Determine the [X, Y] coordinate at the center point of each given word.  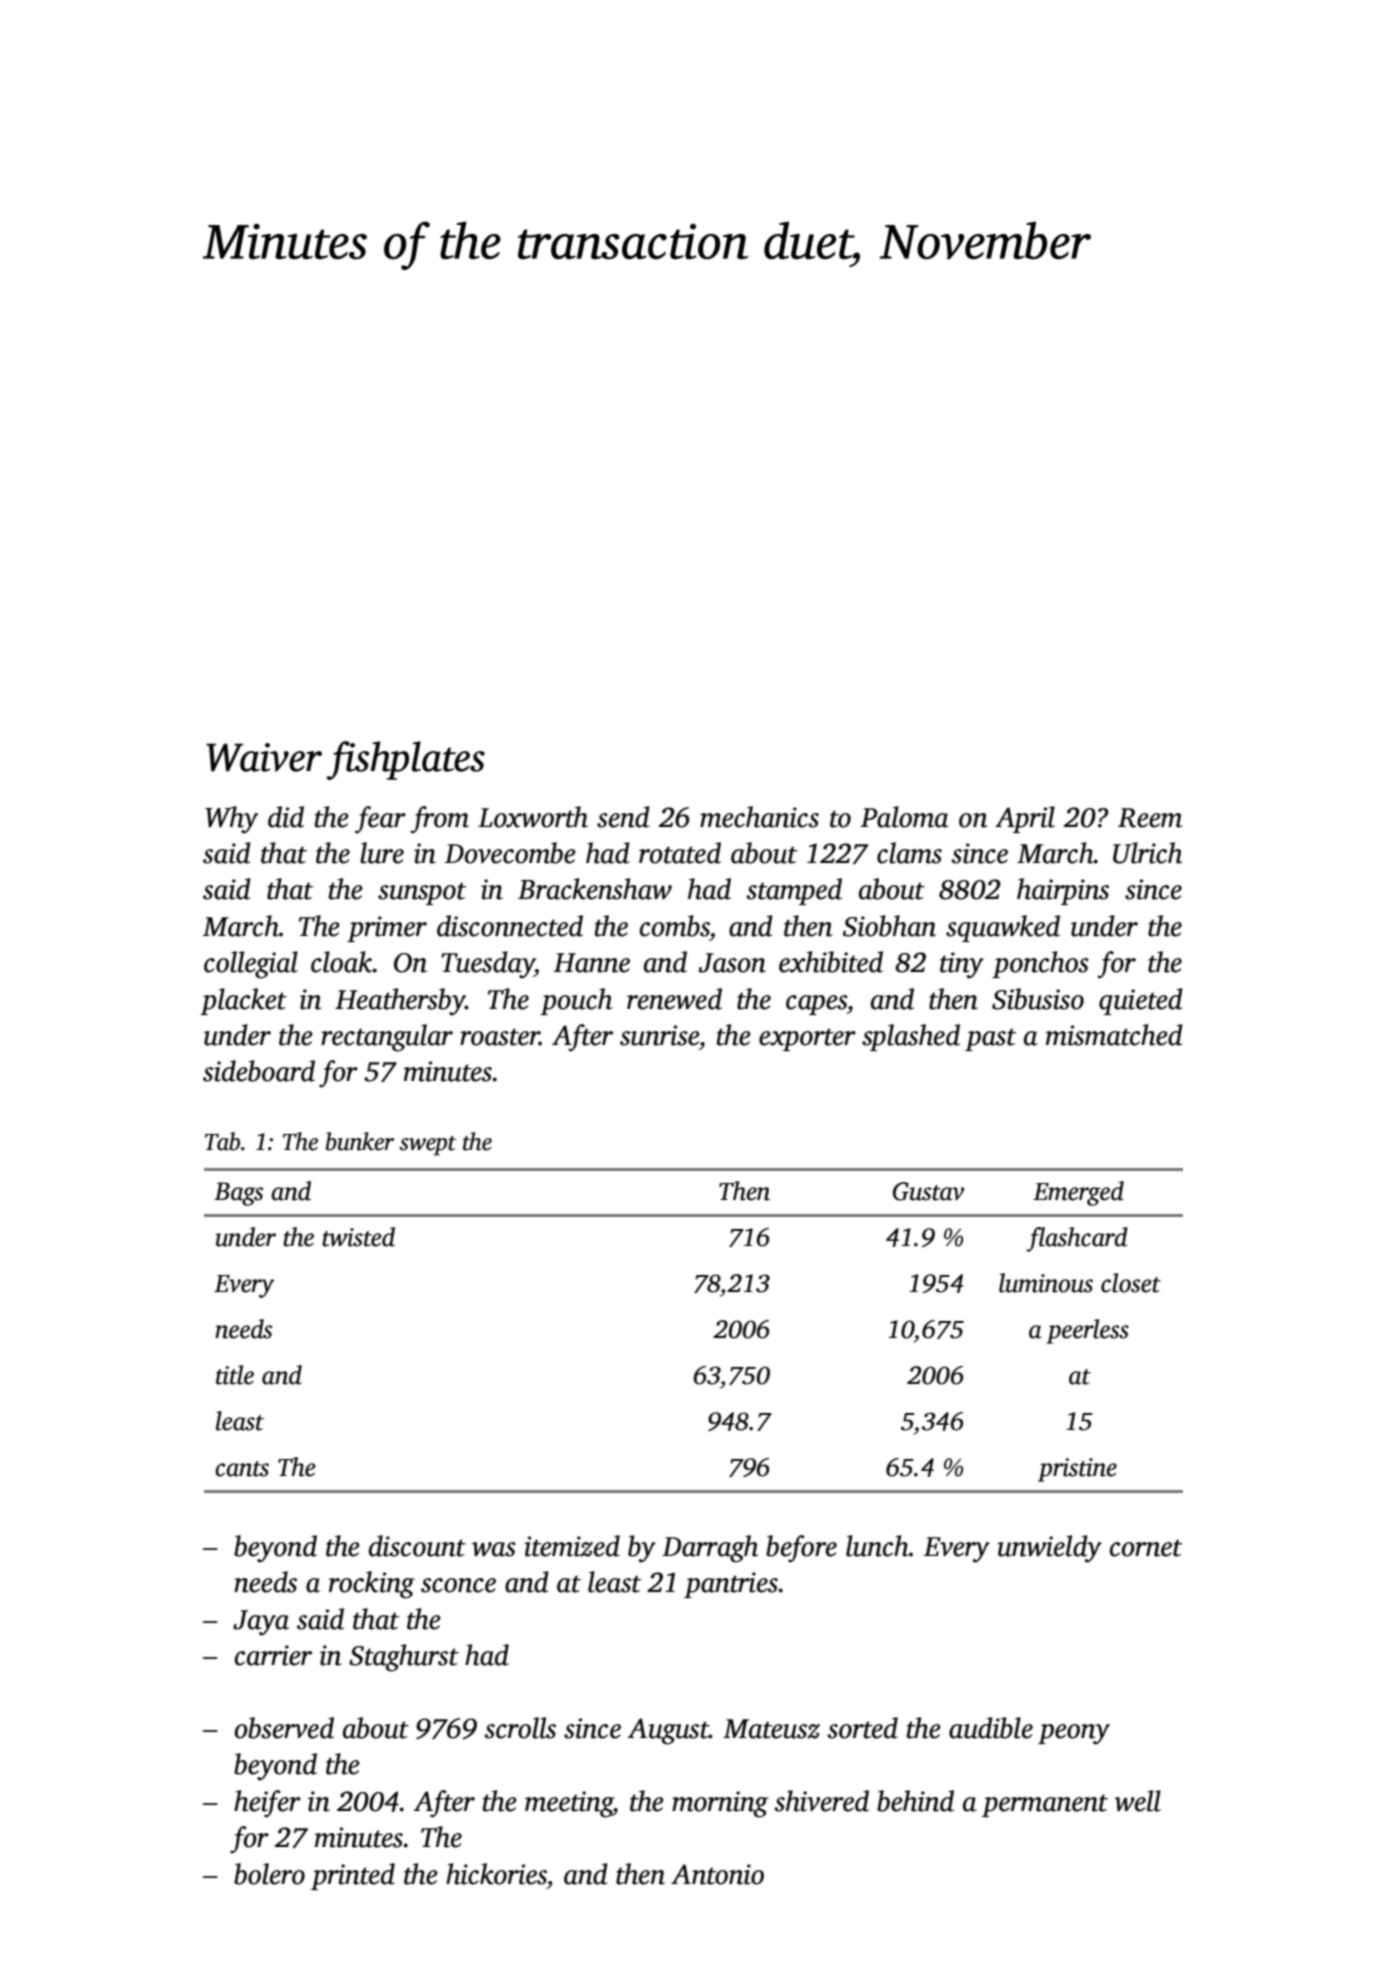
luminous [1046, 1283]
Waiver [264, 757]
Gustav [928, 1191]
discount [417, 1546]
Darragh [710, 1549]
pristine [1077, 1470]
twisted [358, 1237]
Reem [1150, 818]
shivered [821, 1801]
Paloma [904, 817]
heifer [267, 1804]
